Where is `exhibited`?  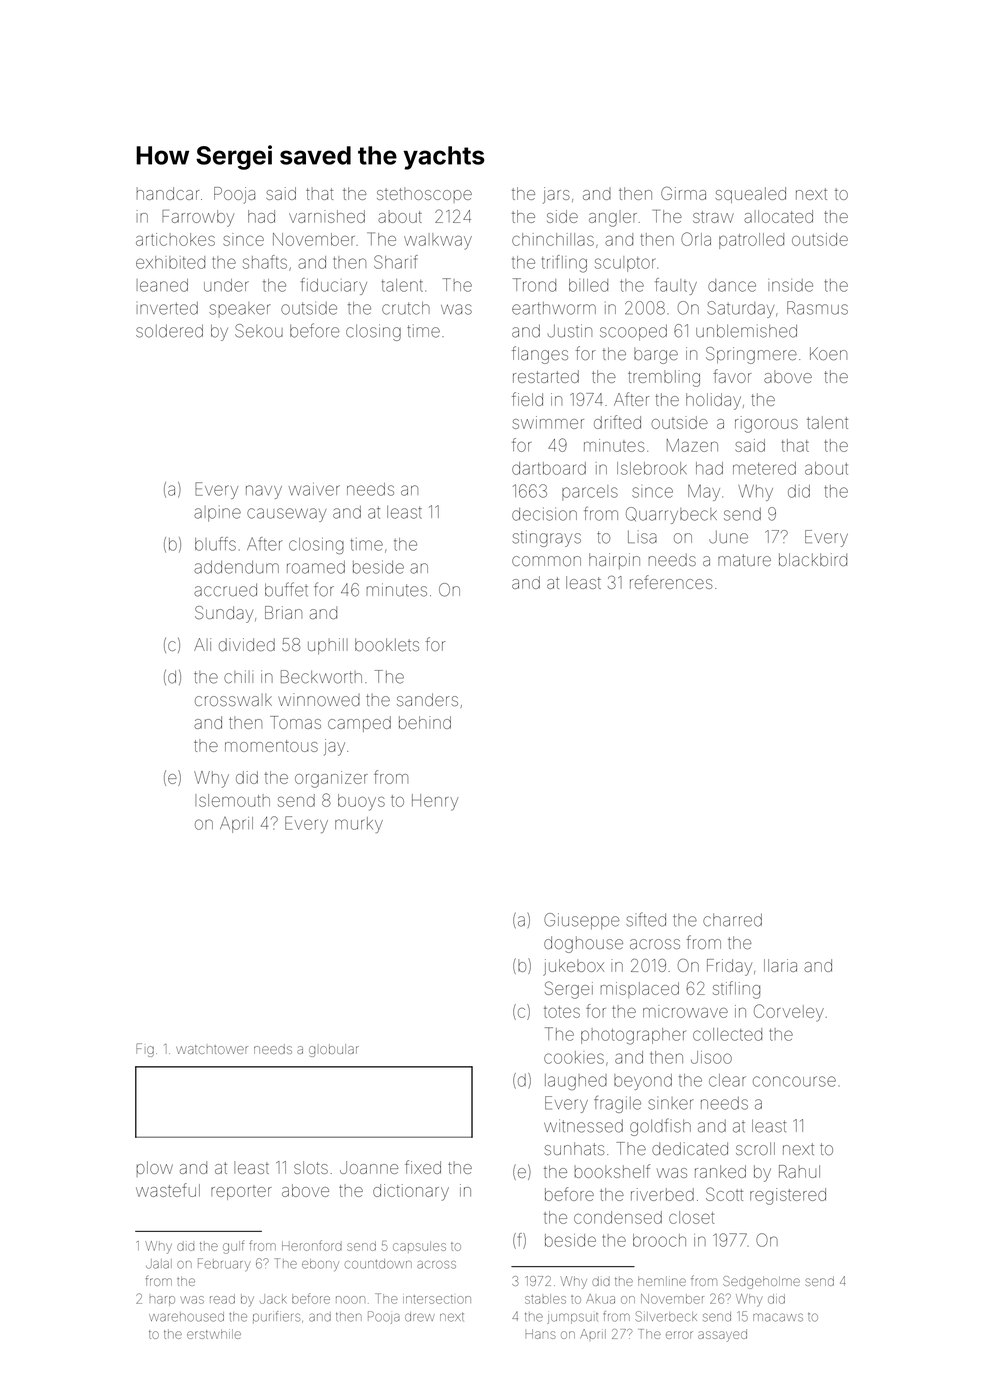
exhibited is located at coordinates (170, 262).
